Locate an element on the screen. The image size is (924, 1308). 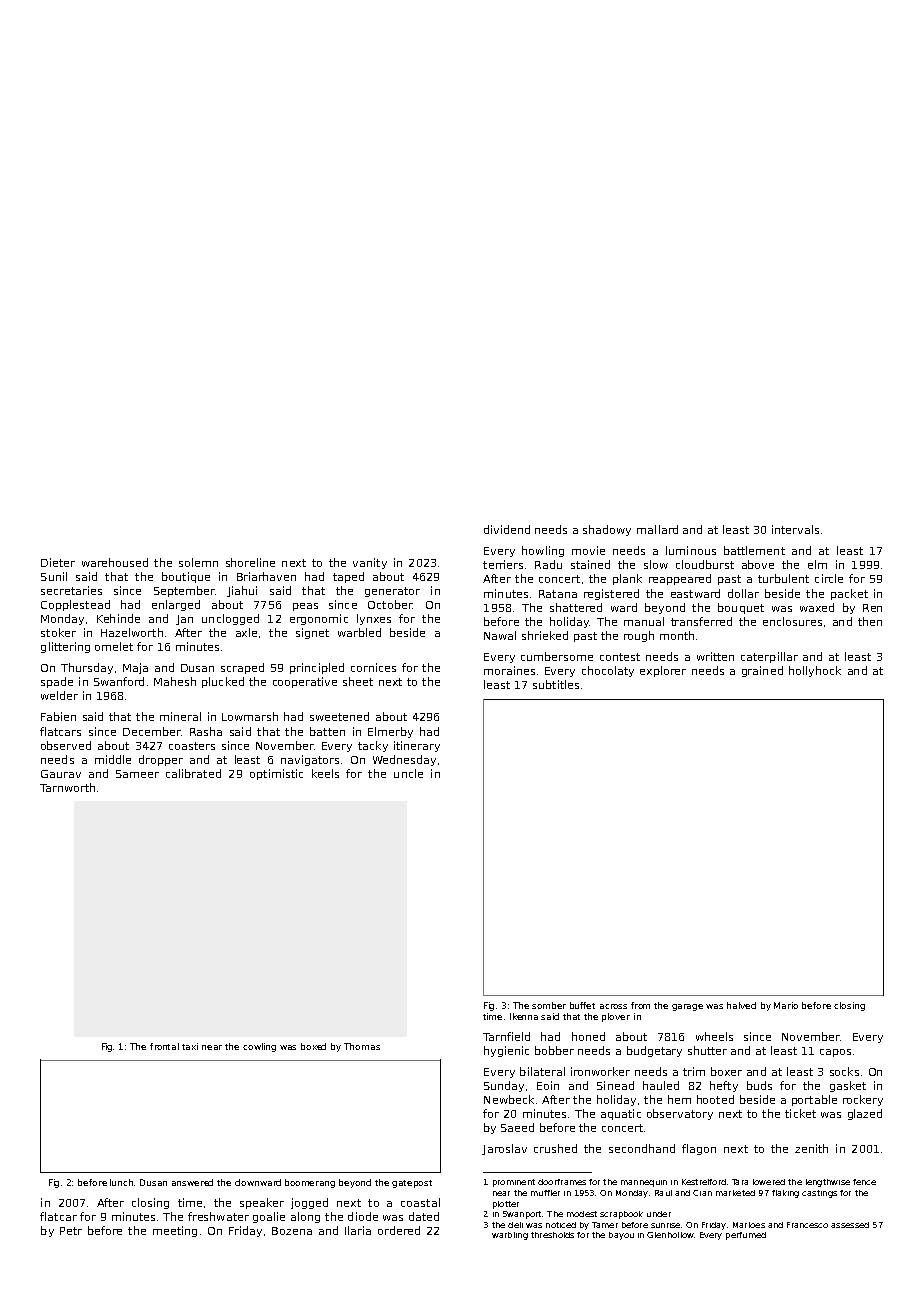
intervals is located at coordinates (795, 529).
